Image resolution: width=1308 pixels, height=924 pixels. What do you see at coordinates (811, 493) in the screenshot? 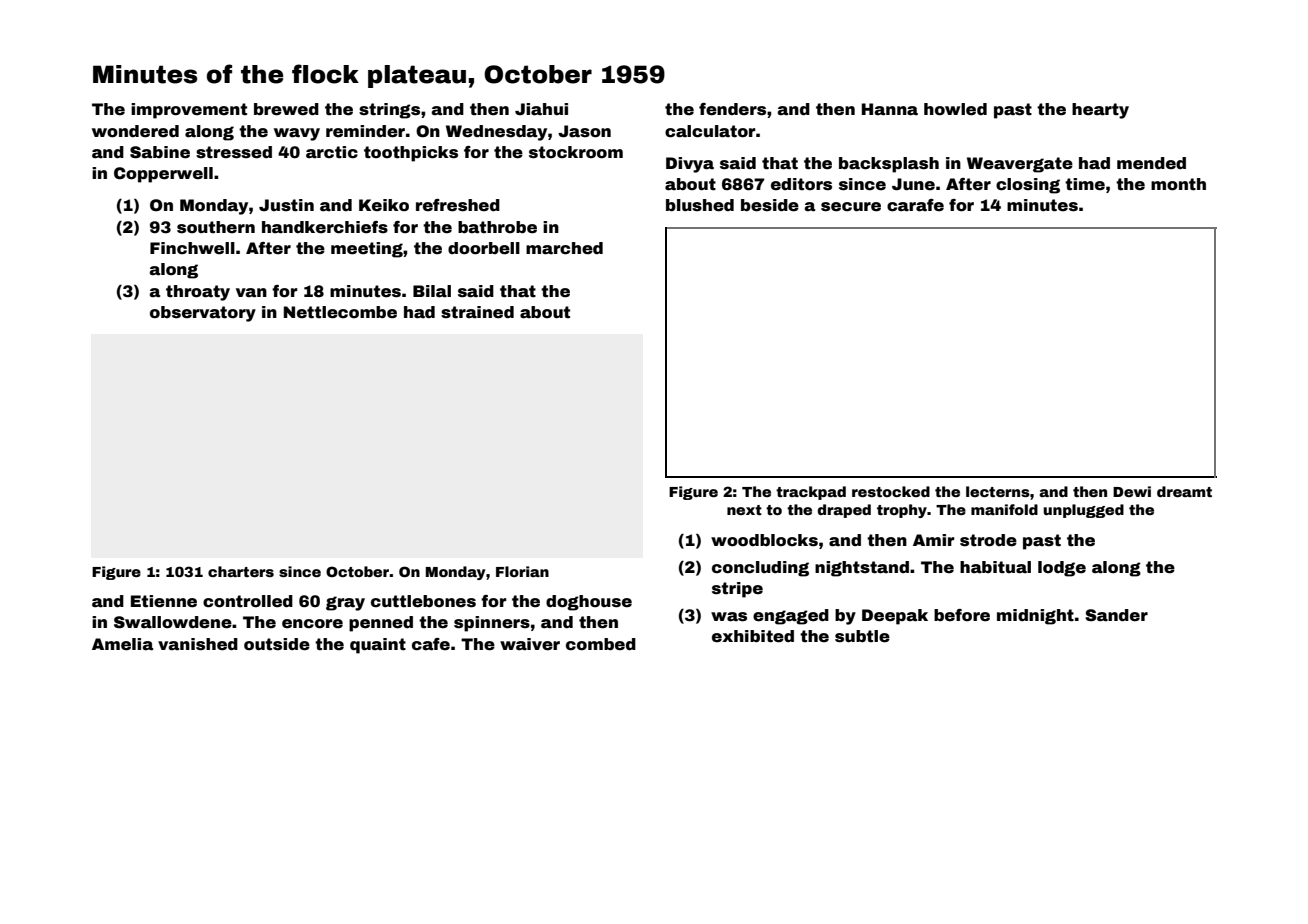
I see `trackpad` at bounding box center [811, 493].
